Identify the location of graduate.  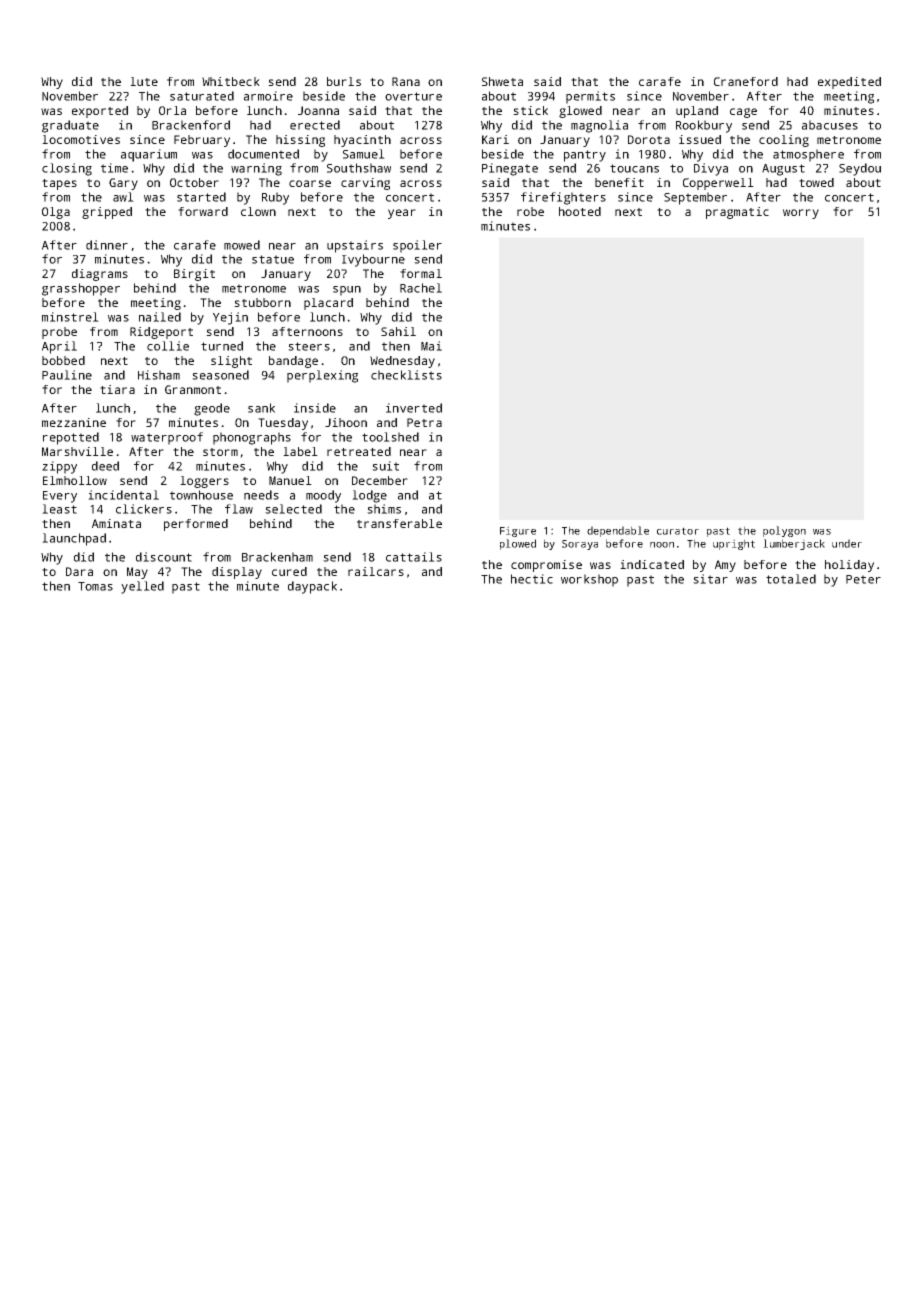
(70, 126).
